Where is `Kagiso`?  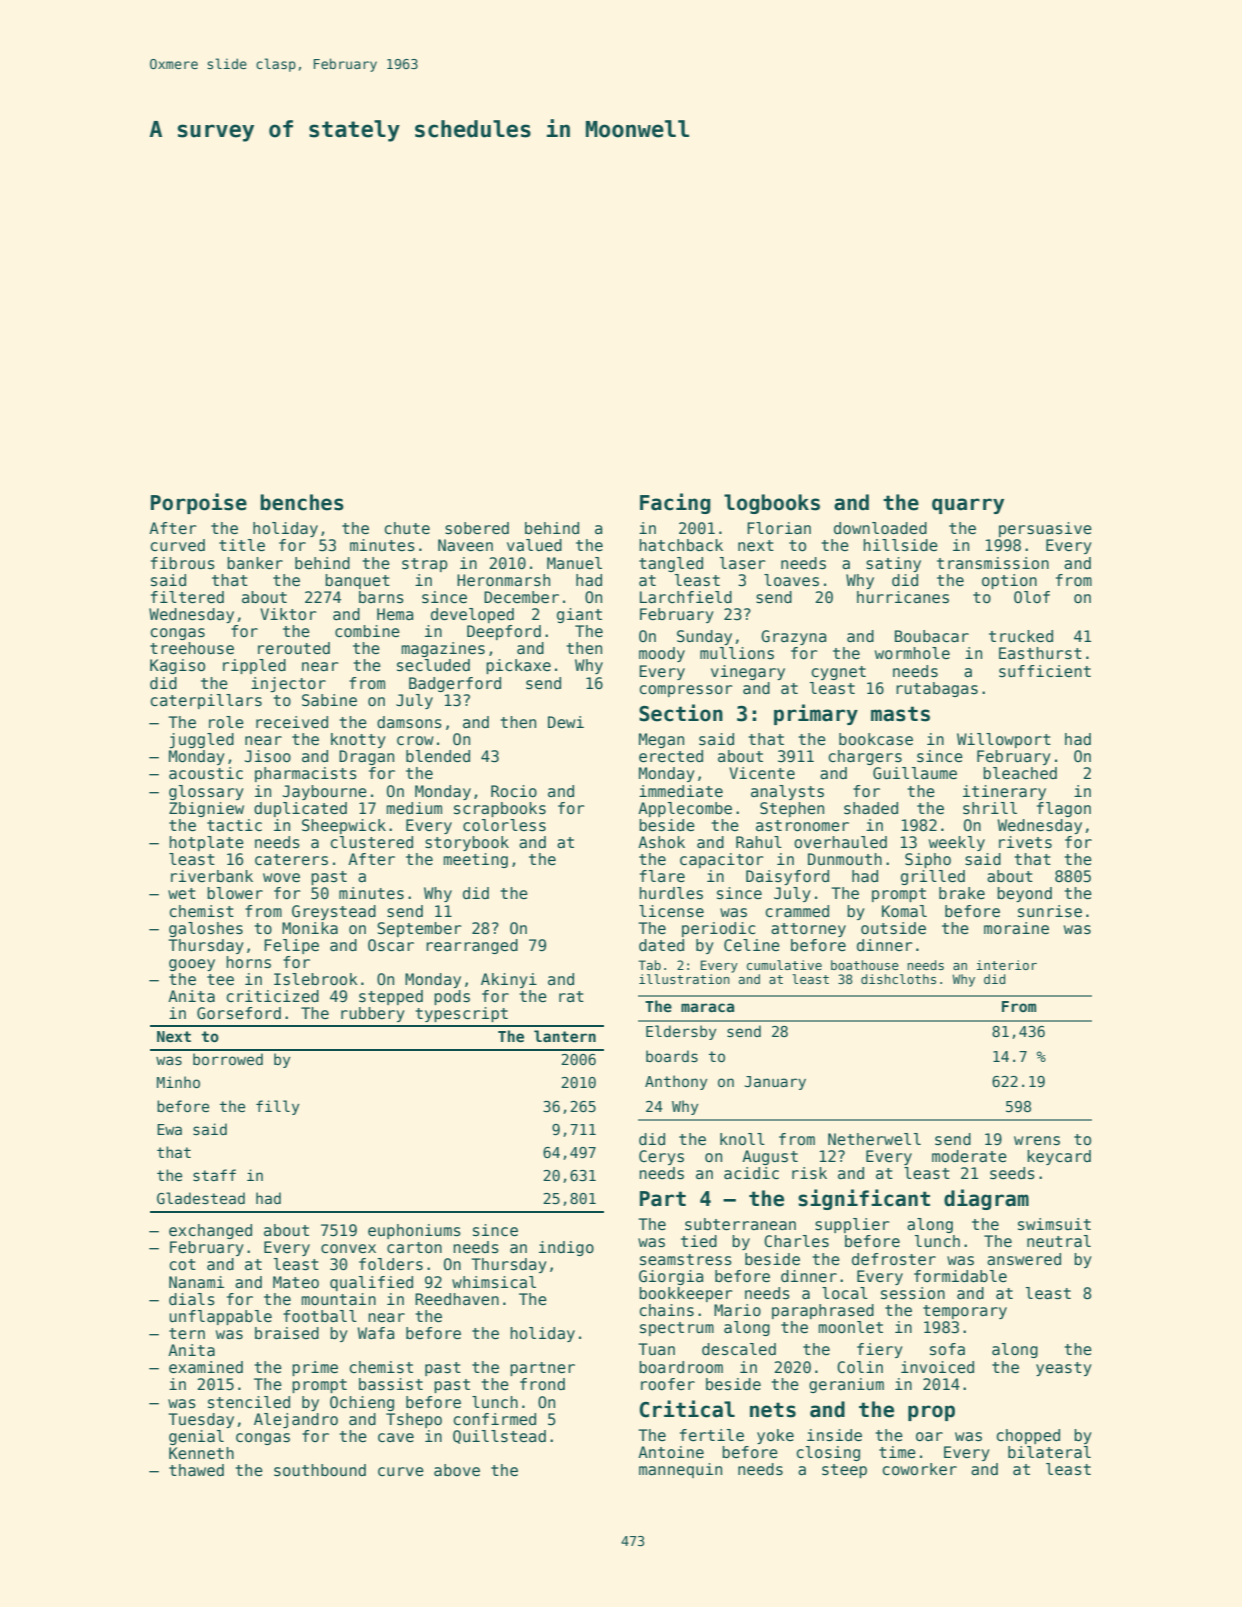 Kagiso is located at coordinates (177, 666).
